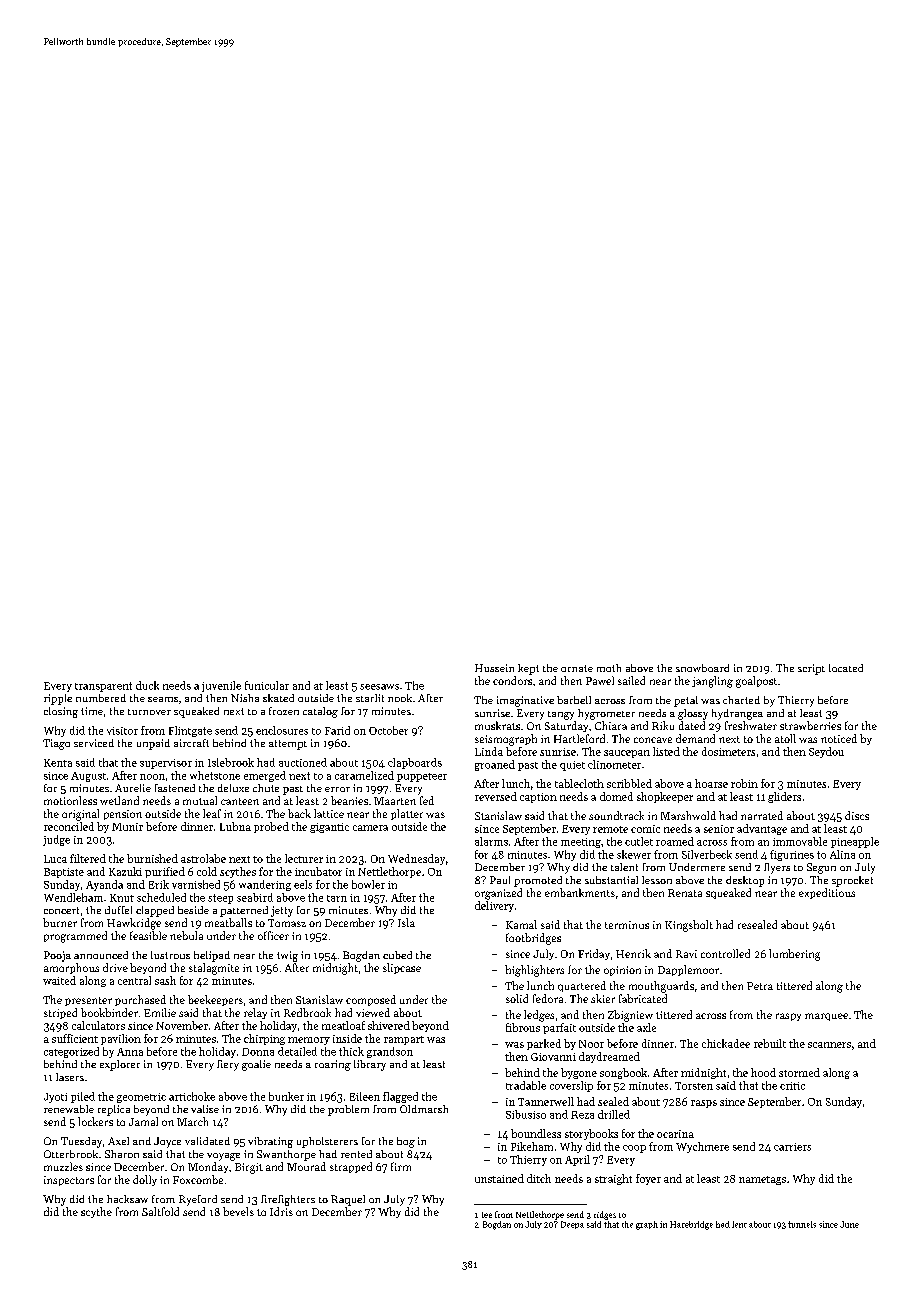  I want to click on duck, so click(147, 685).
